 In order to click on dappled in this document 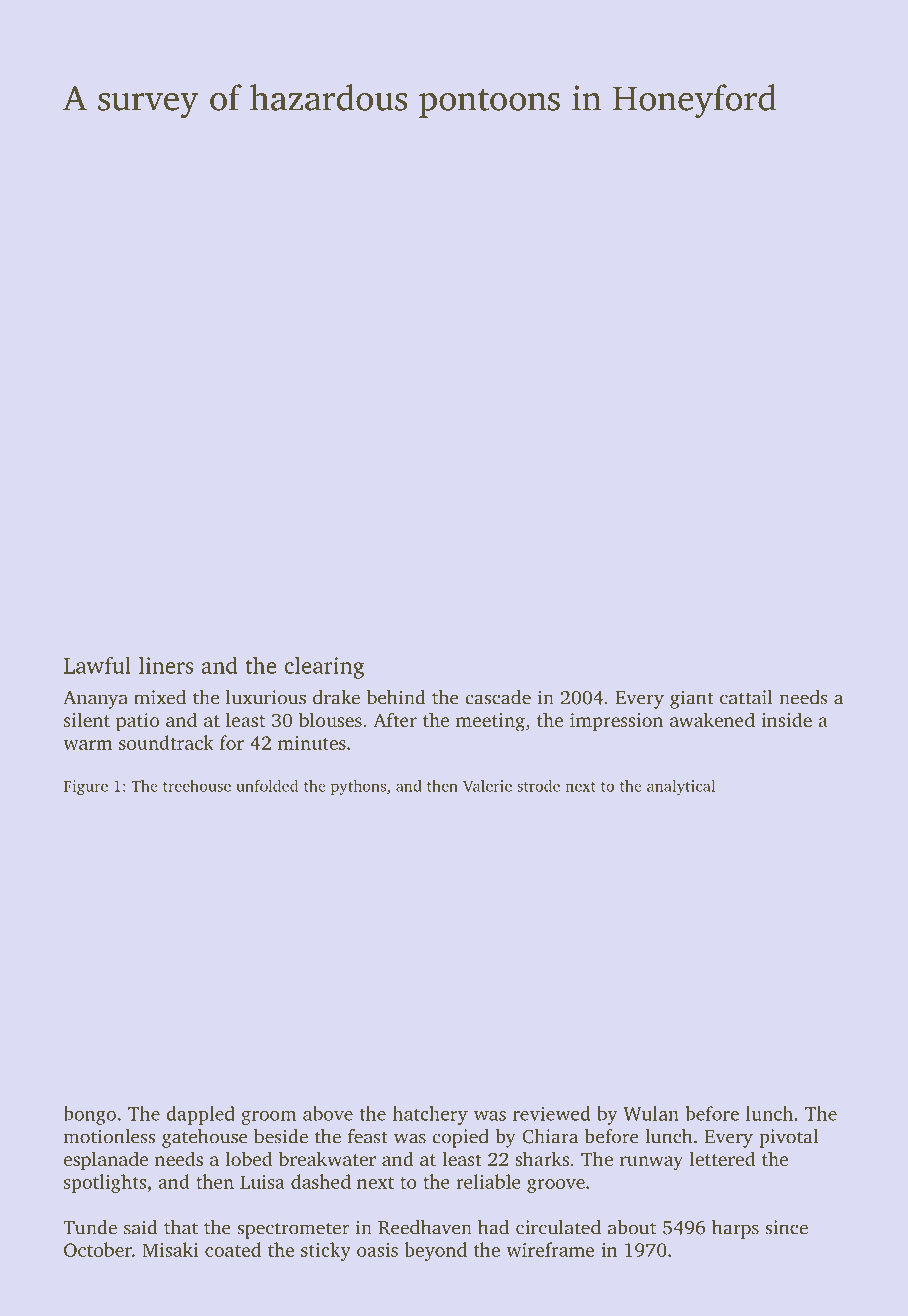, I will do `click(200, 1115)`.
